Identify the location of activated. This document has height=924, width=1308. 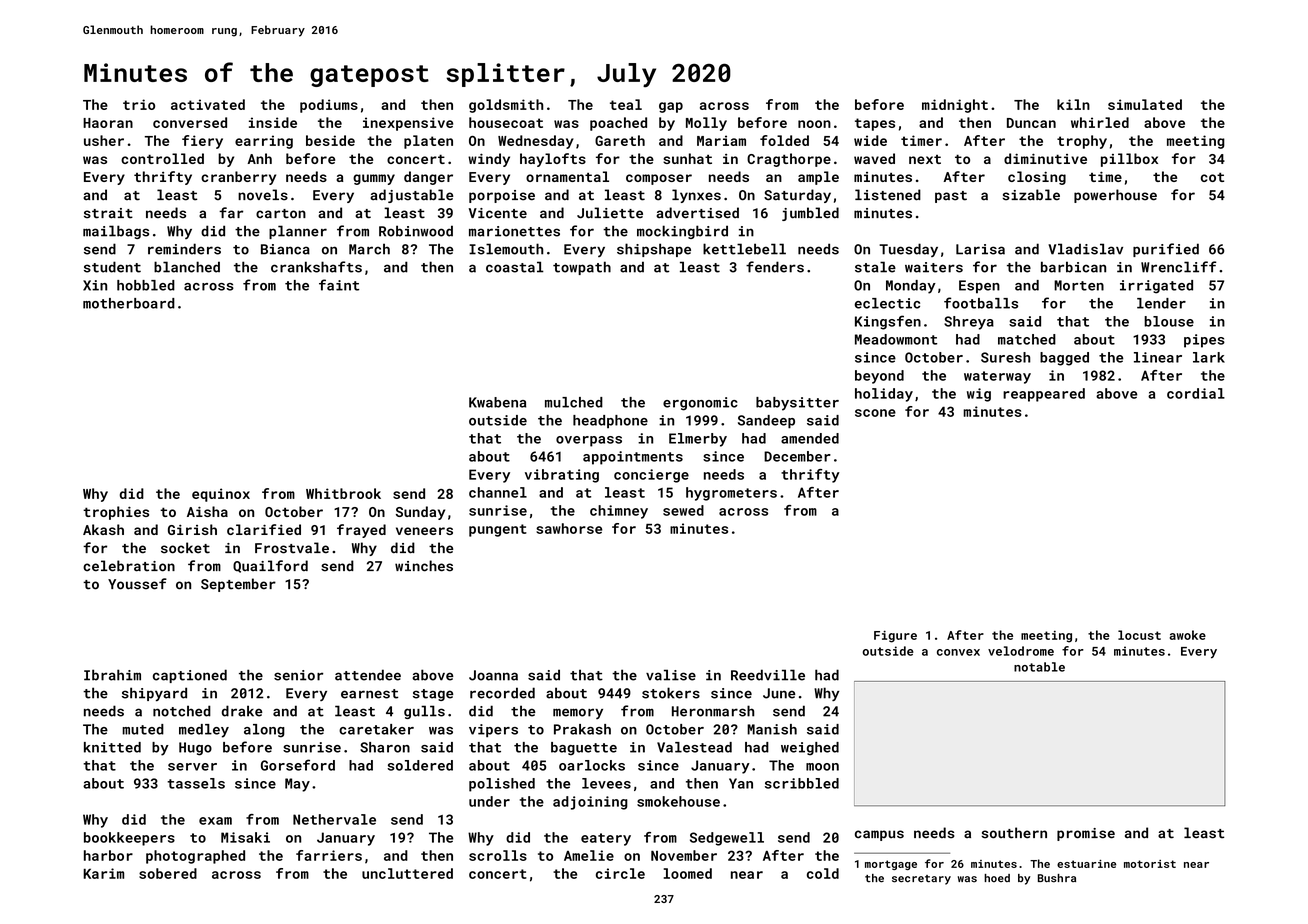
(208, 104).
